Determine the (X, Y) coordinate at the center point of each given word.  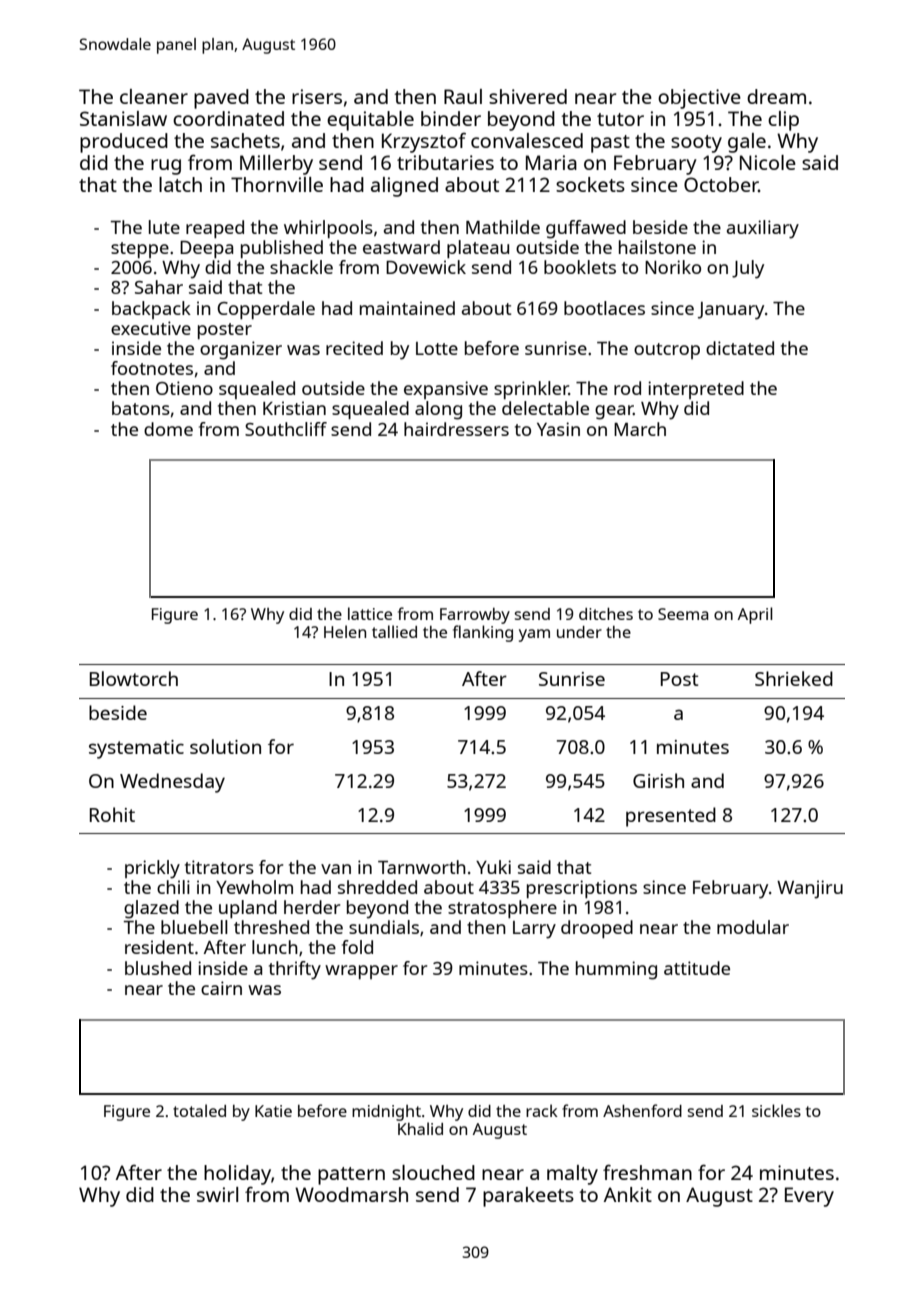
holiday (237, 1175)
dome (168, 429)
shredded (377, 887)
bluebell (194, 927)
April (755, 615)
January (731, 311)
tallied (394, 631)
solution (225, 746)
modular (753, 927)
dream (776, 96)
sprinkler (531, 390)
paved (221, 99)
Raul (463, 96)
